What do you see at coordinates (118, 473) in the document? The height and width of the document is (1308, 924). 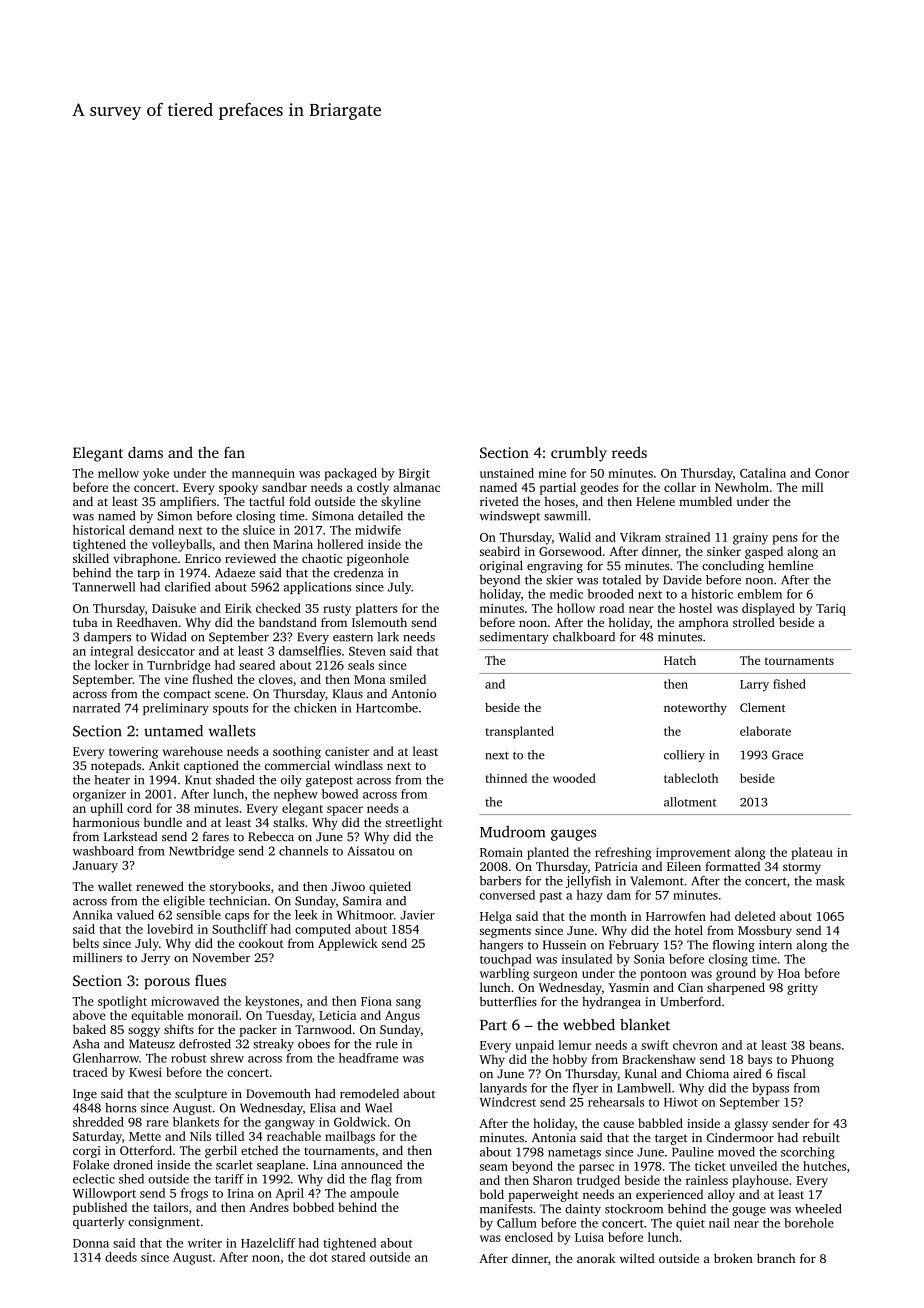 I see `mellow` at bounding box center [118, 473].
